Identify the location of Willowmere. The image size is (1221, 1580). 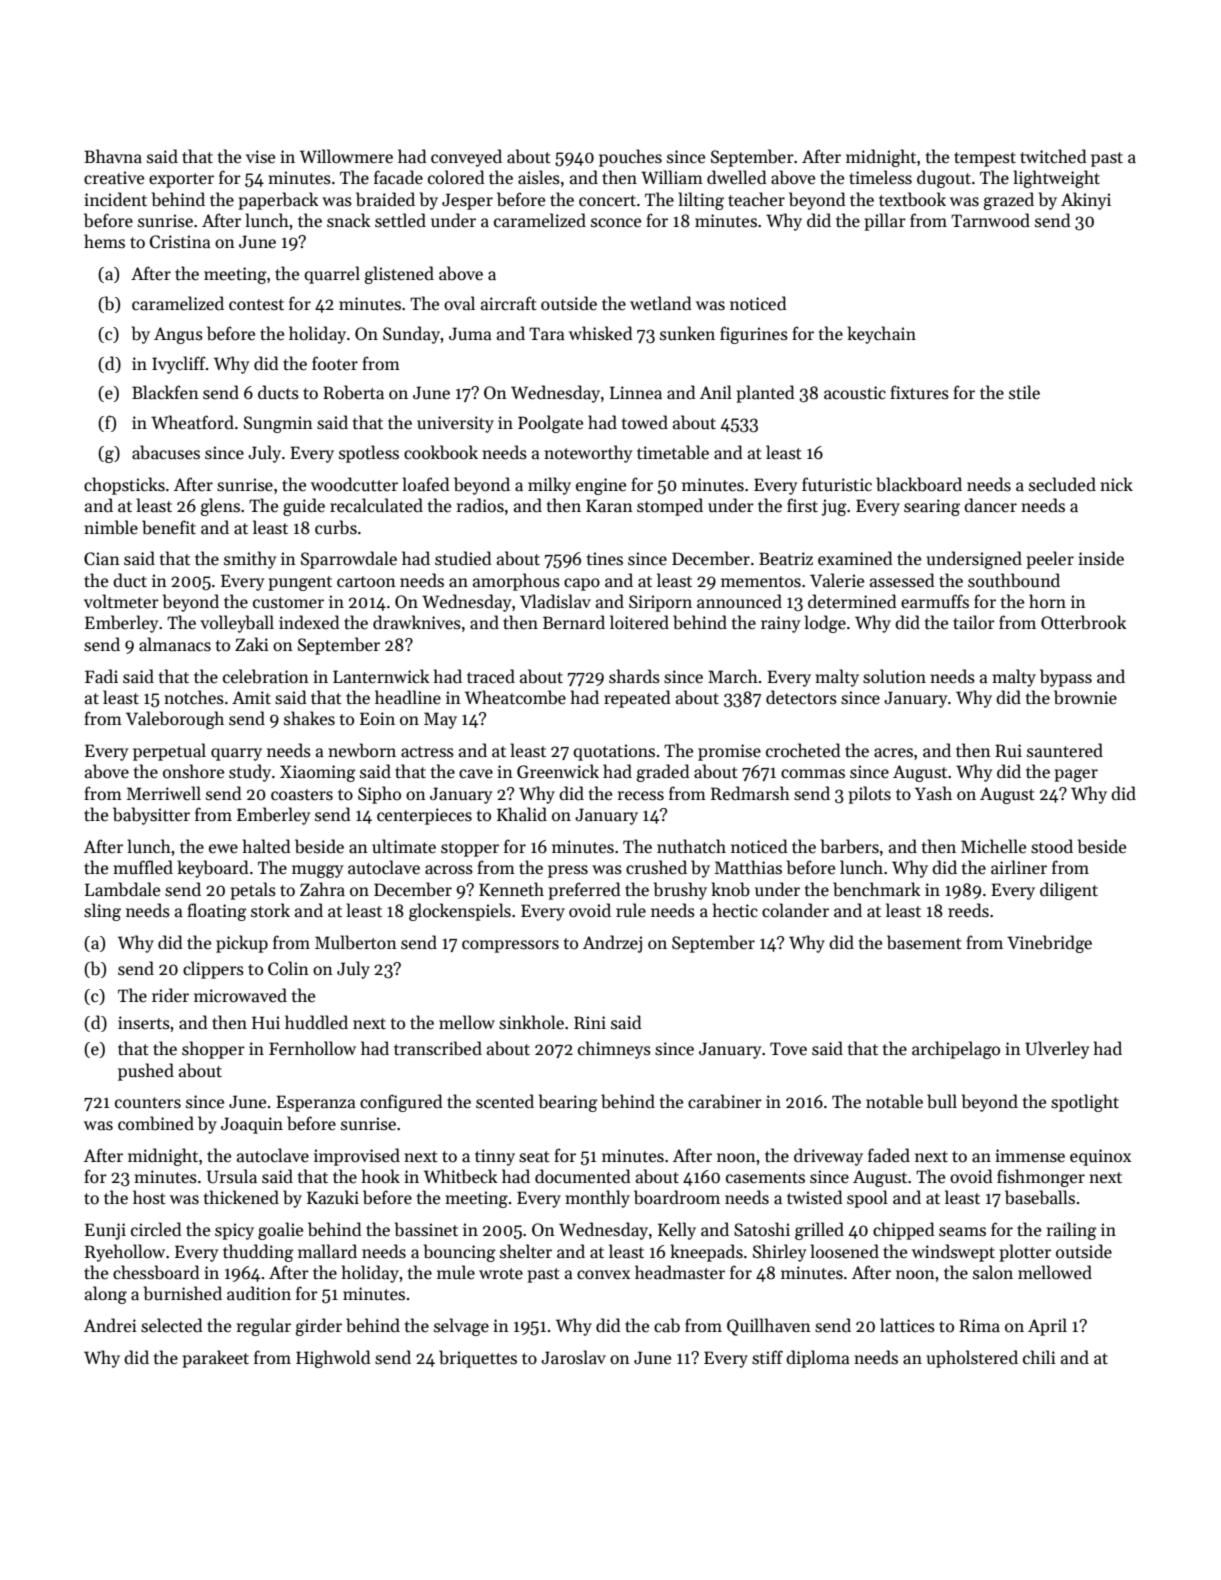
(346, 156).
